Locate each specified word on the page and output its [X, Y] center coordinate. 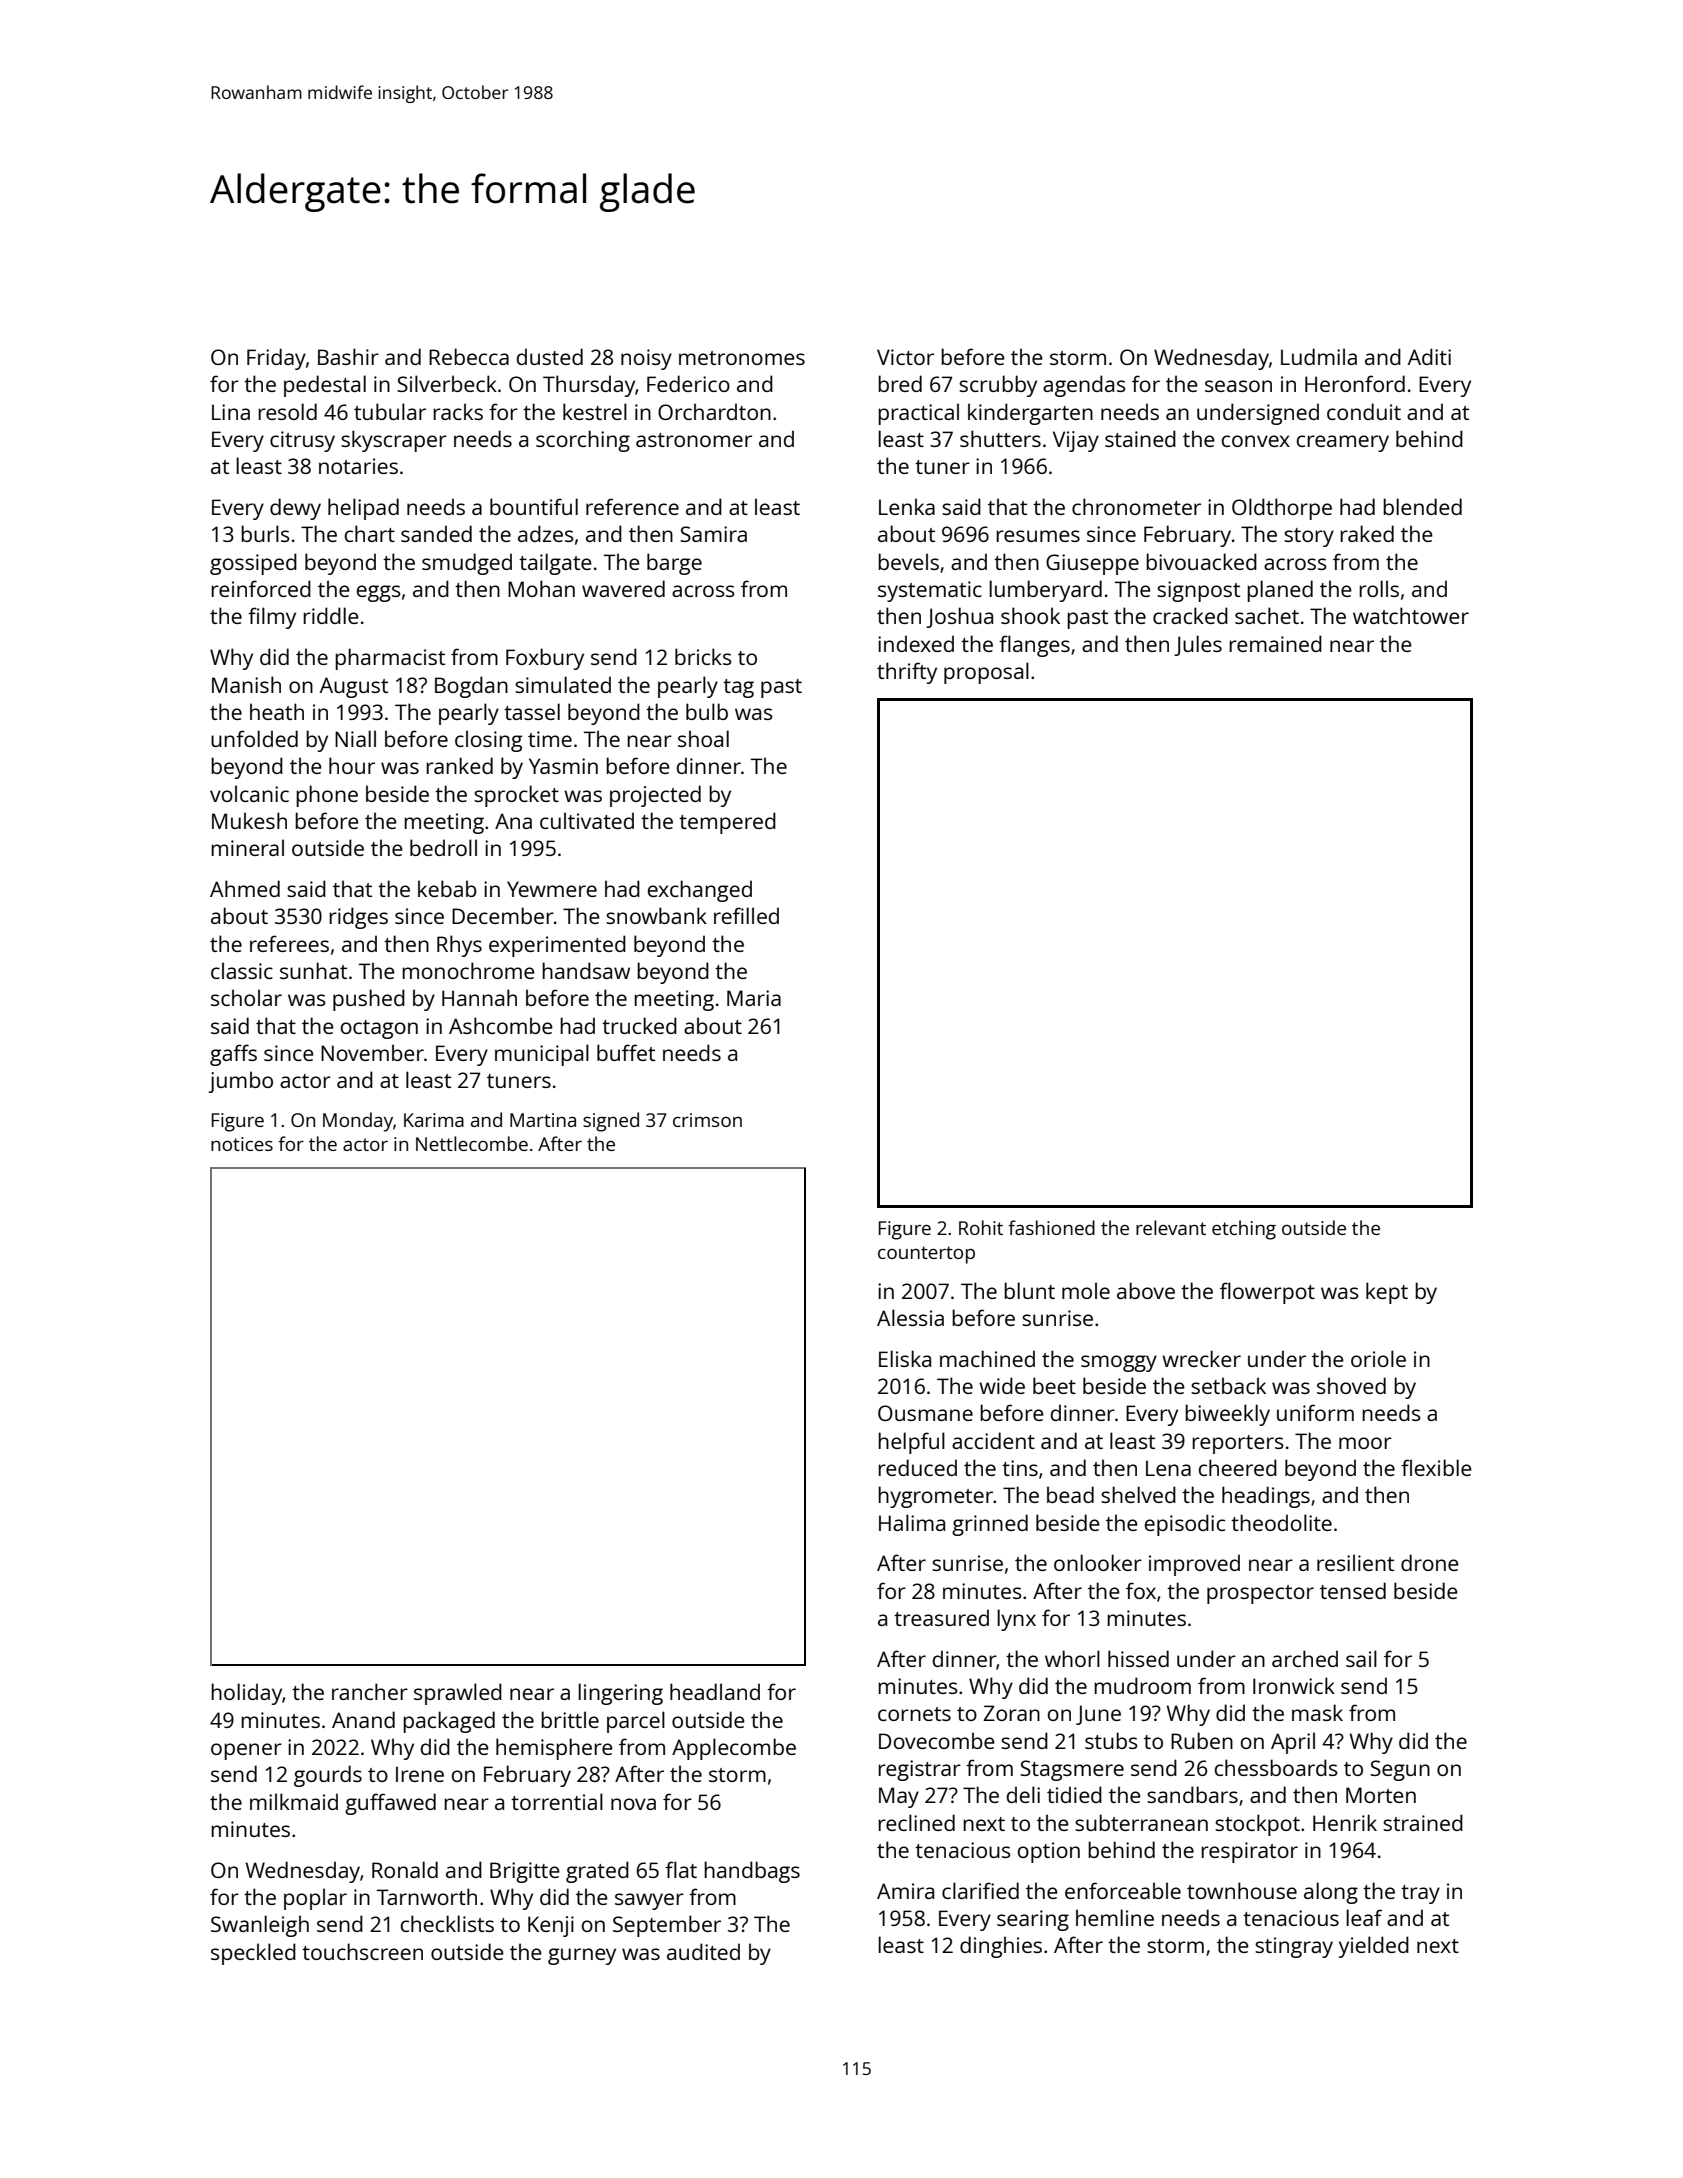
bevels [908, 561]
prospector [1260, 1594]
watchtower [1411, 615]
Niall [355, 738]
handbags [752, 1872]
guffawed [390, 1804]
